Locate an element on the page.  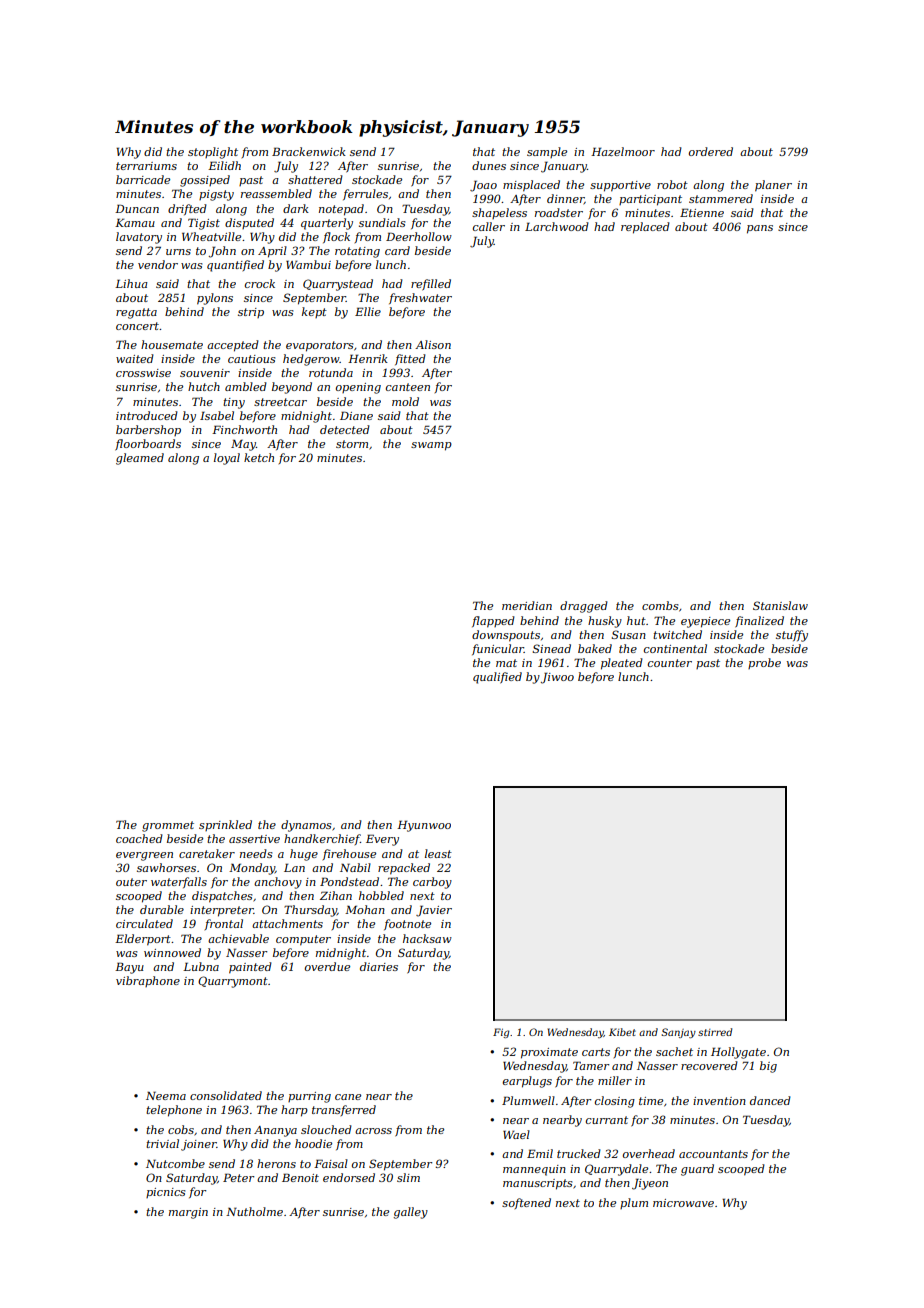
funicular is located at coordinates (498, 649).
